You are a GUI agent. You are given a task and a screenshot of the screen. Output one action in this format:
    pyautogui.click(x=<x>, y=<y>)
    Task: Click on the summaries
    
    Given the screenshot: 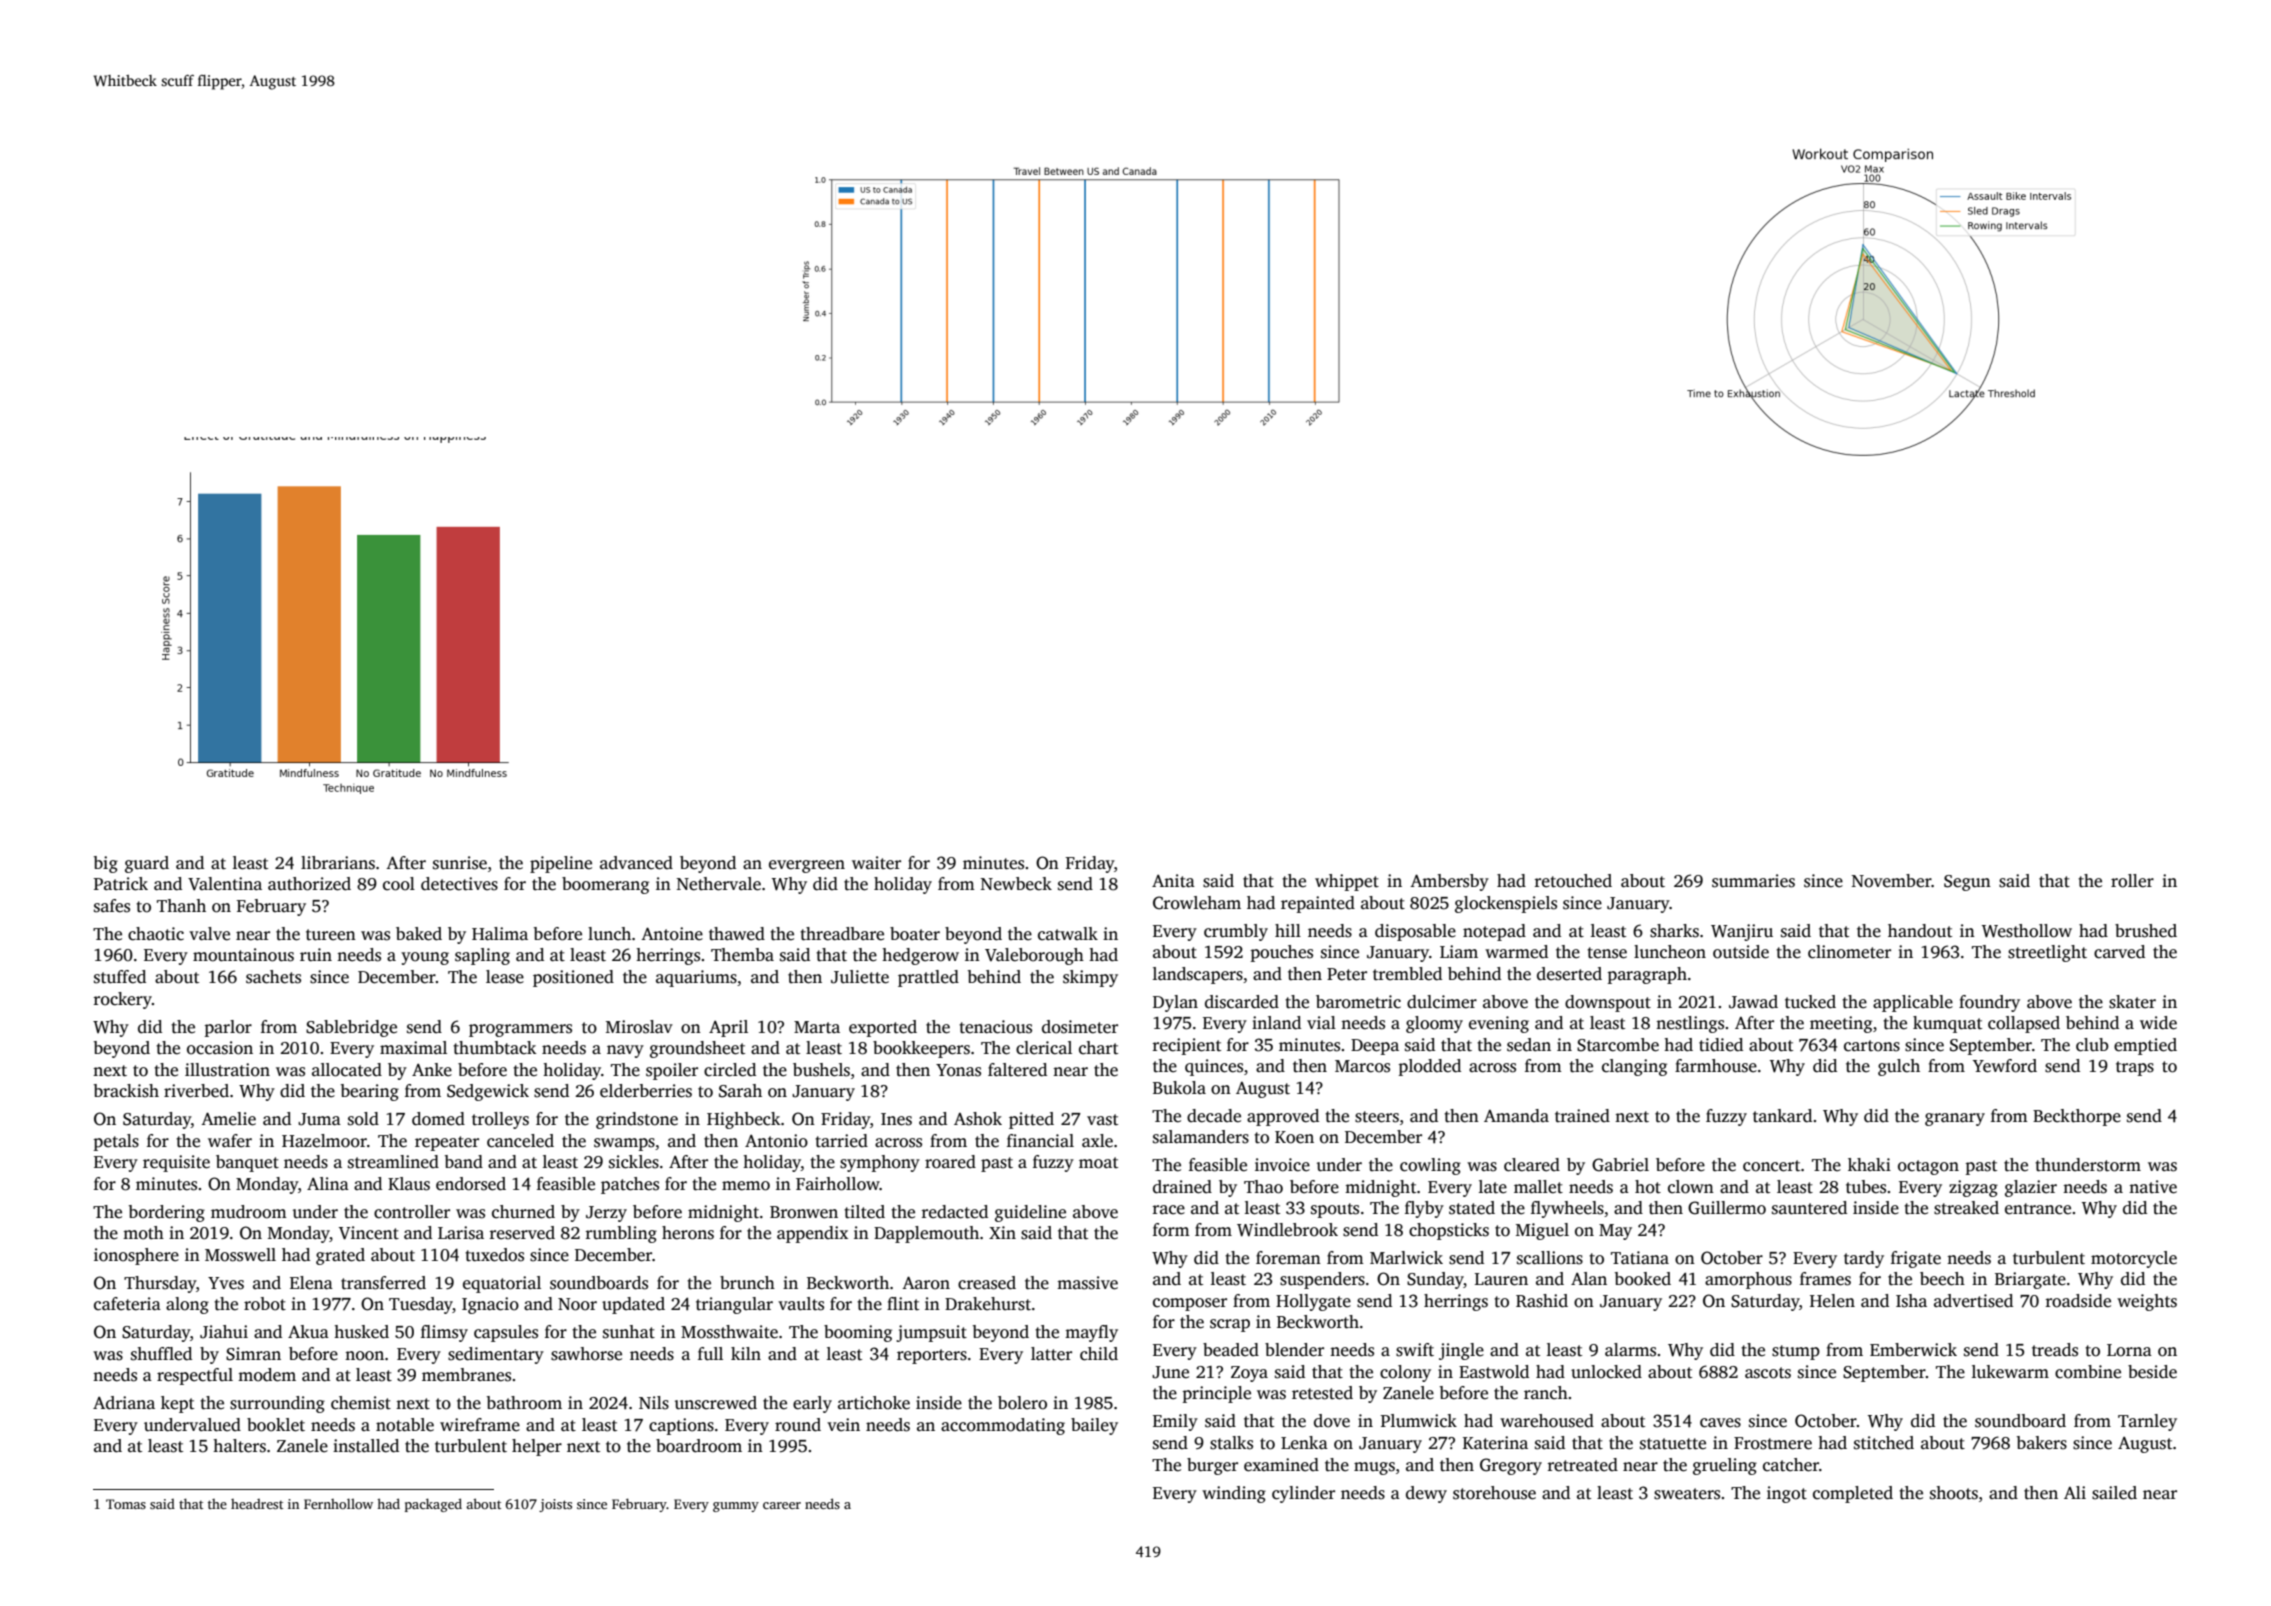 What is the action you would take?
    pyautogui.click(x=1753, y=881)
